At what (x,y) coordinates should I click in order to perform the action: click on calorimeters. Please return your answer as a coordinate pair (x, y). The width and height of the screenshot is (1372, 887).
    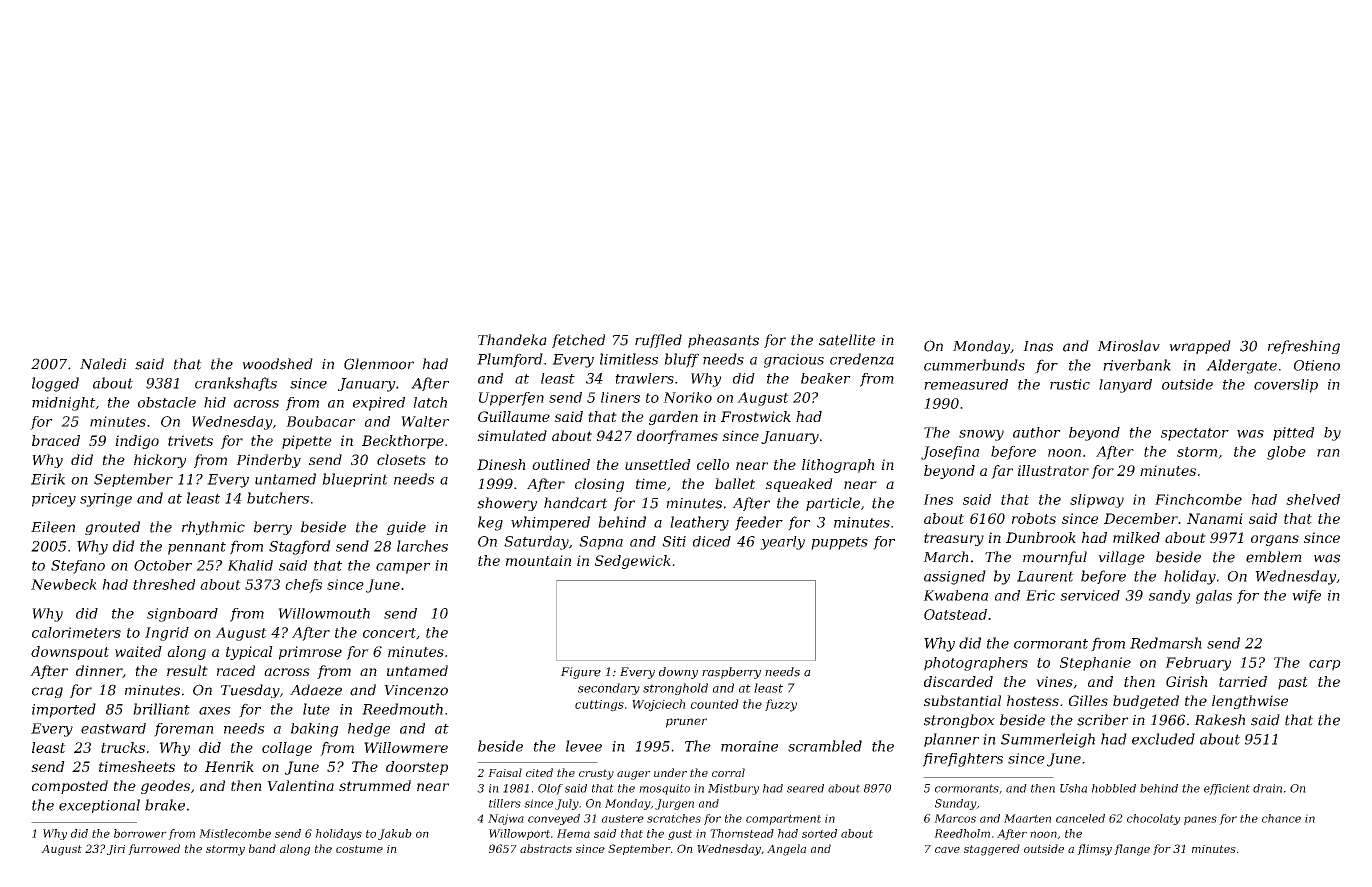
    Looking at the image, I should click on (76, 632).
